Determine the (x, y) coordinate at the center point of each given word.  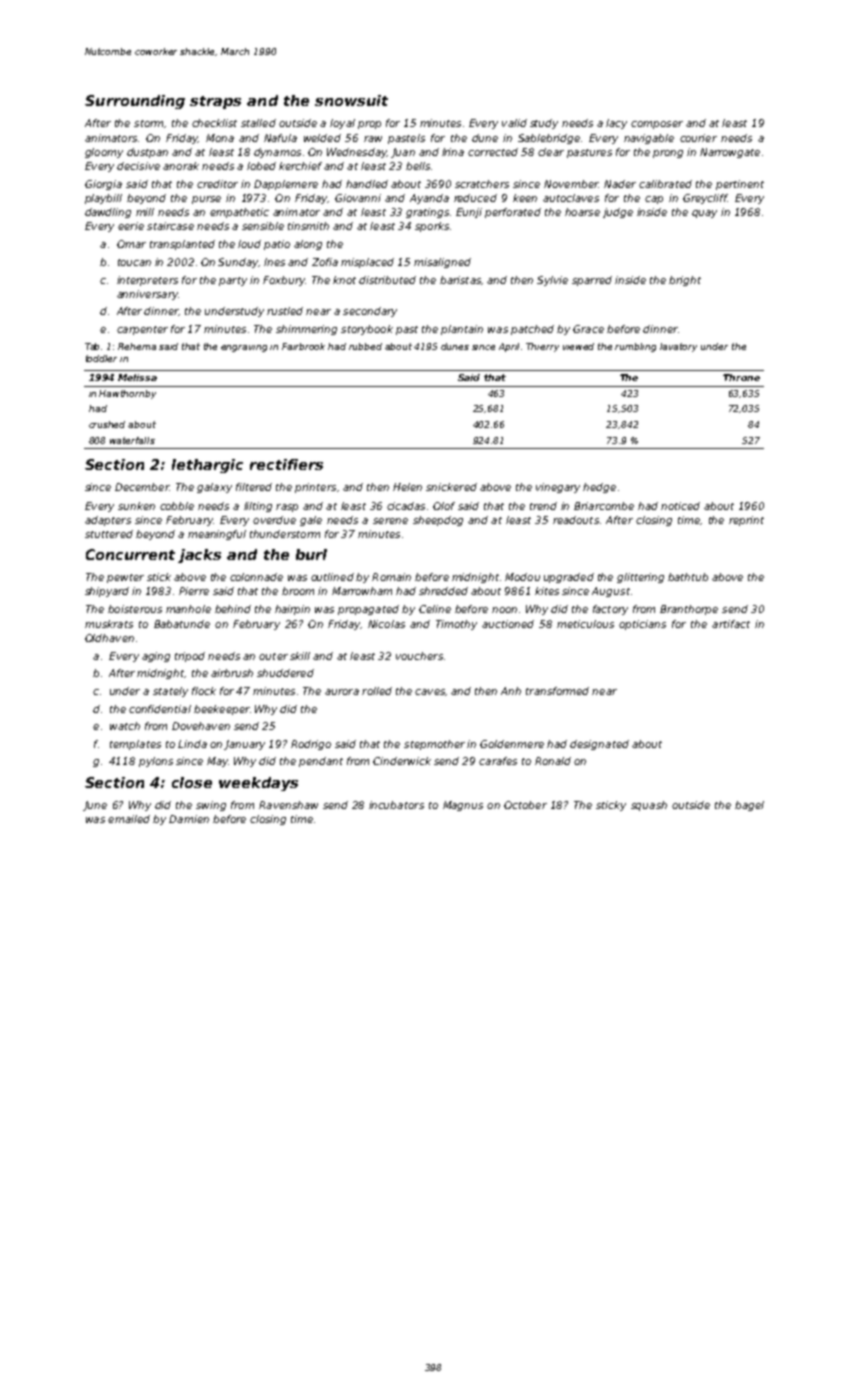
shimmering (306, 330)
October (525, 805)
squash (649, 806)
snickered (451, 487)
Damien (189, 819)
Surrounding (135, 102)
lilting (258, 507)
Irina (453, 152)
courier (698, 138)
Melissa (137, 377)
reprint (746, 521)
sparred (592, 281)
